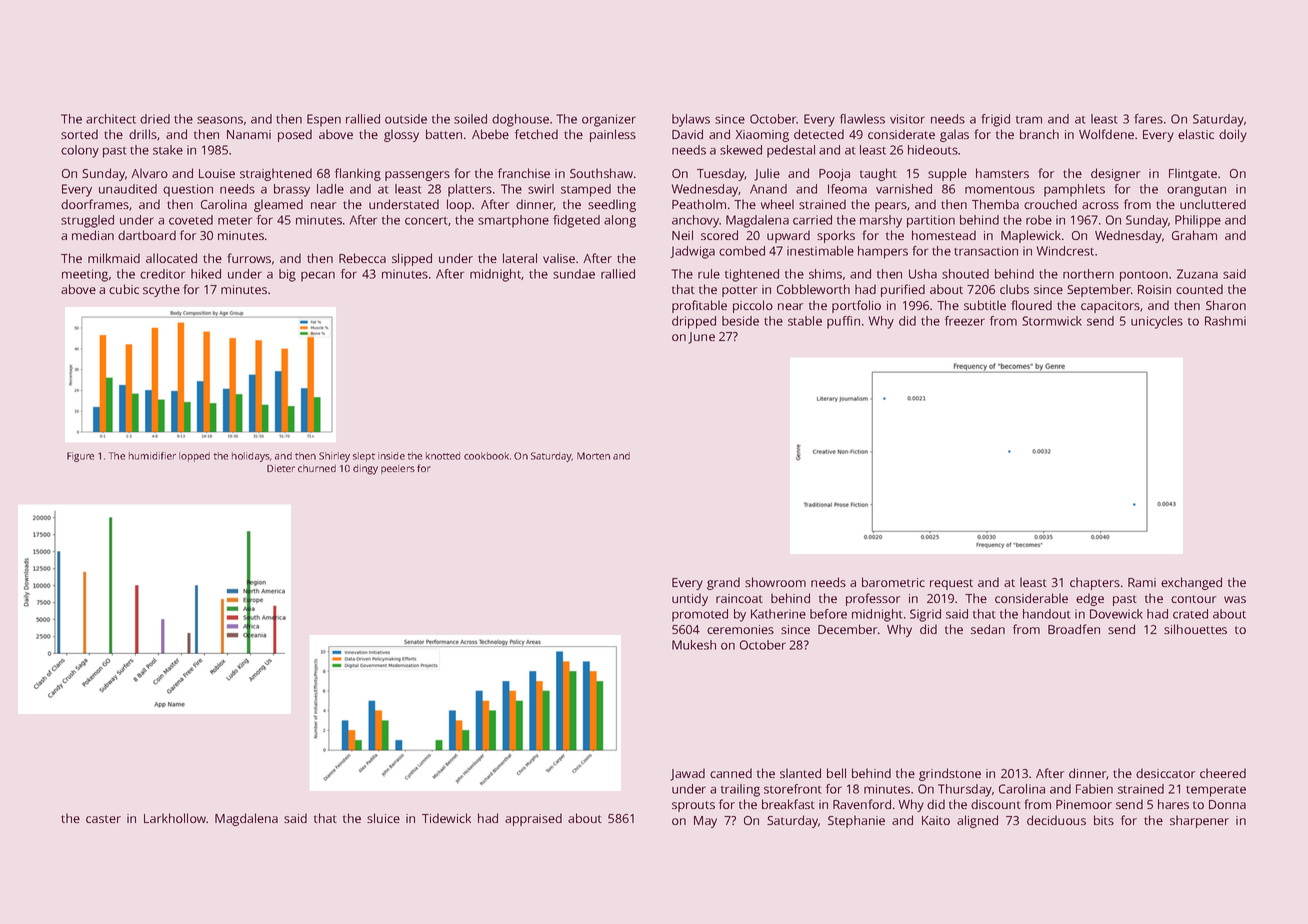  Describe the element at coordinates (1191, 583) in the page. I see `exchanged` at that location.
